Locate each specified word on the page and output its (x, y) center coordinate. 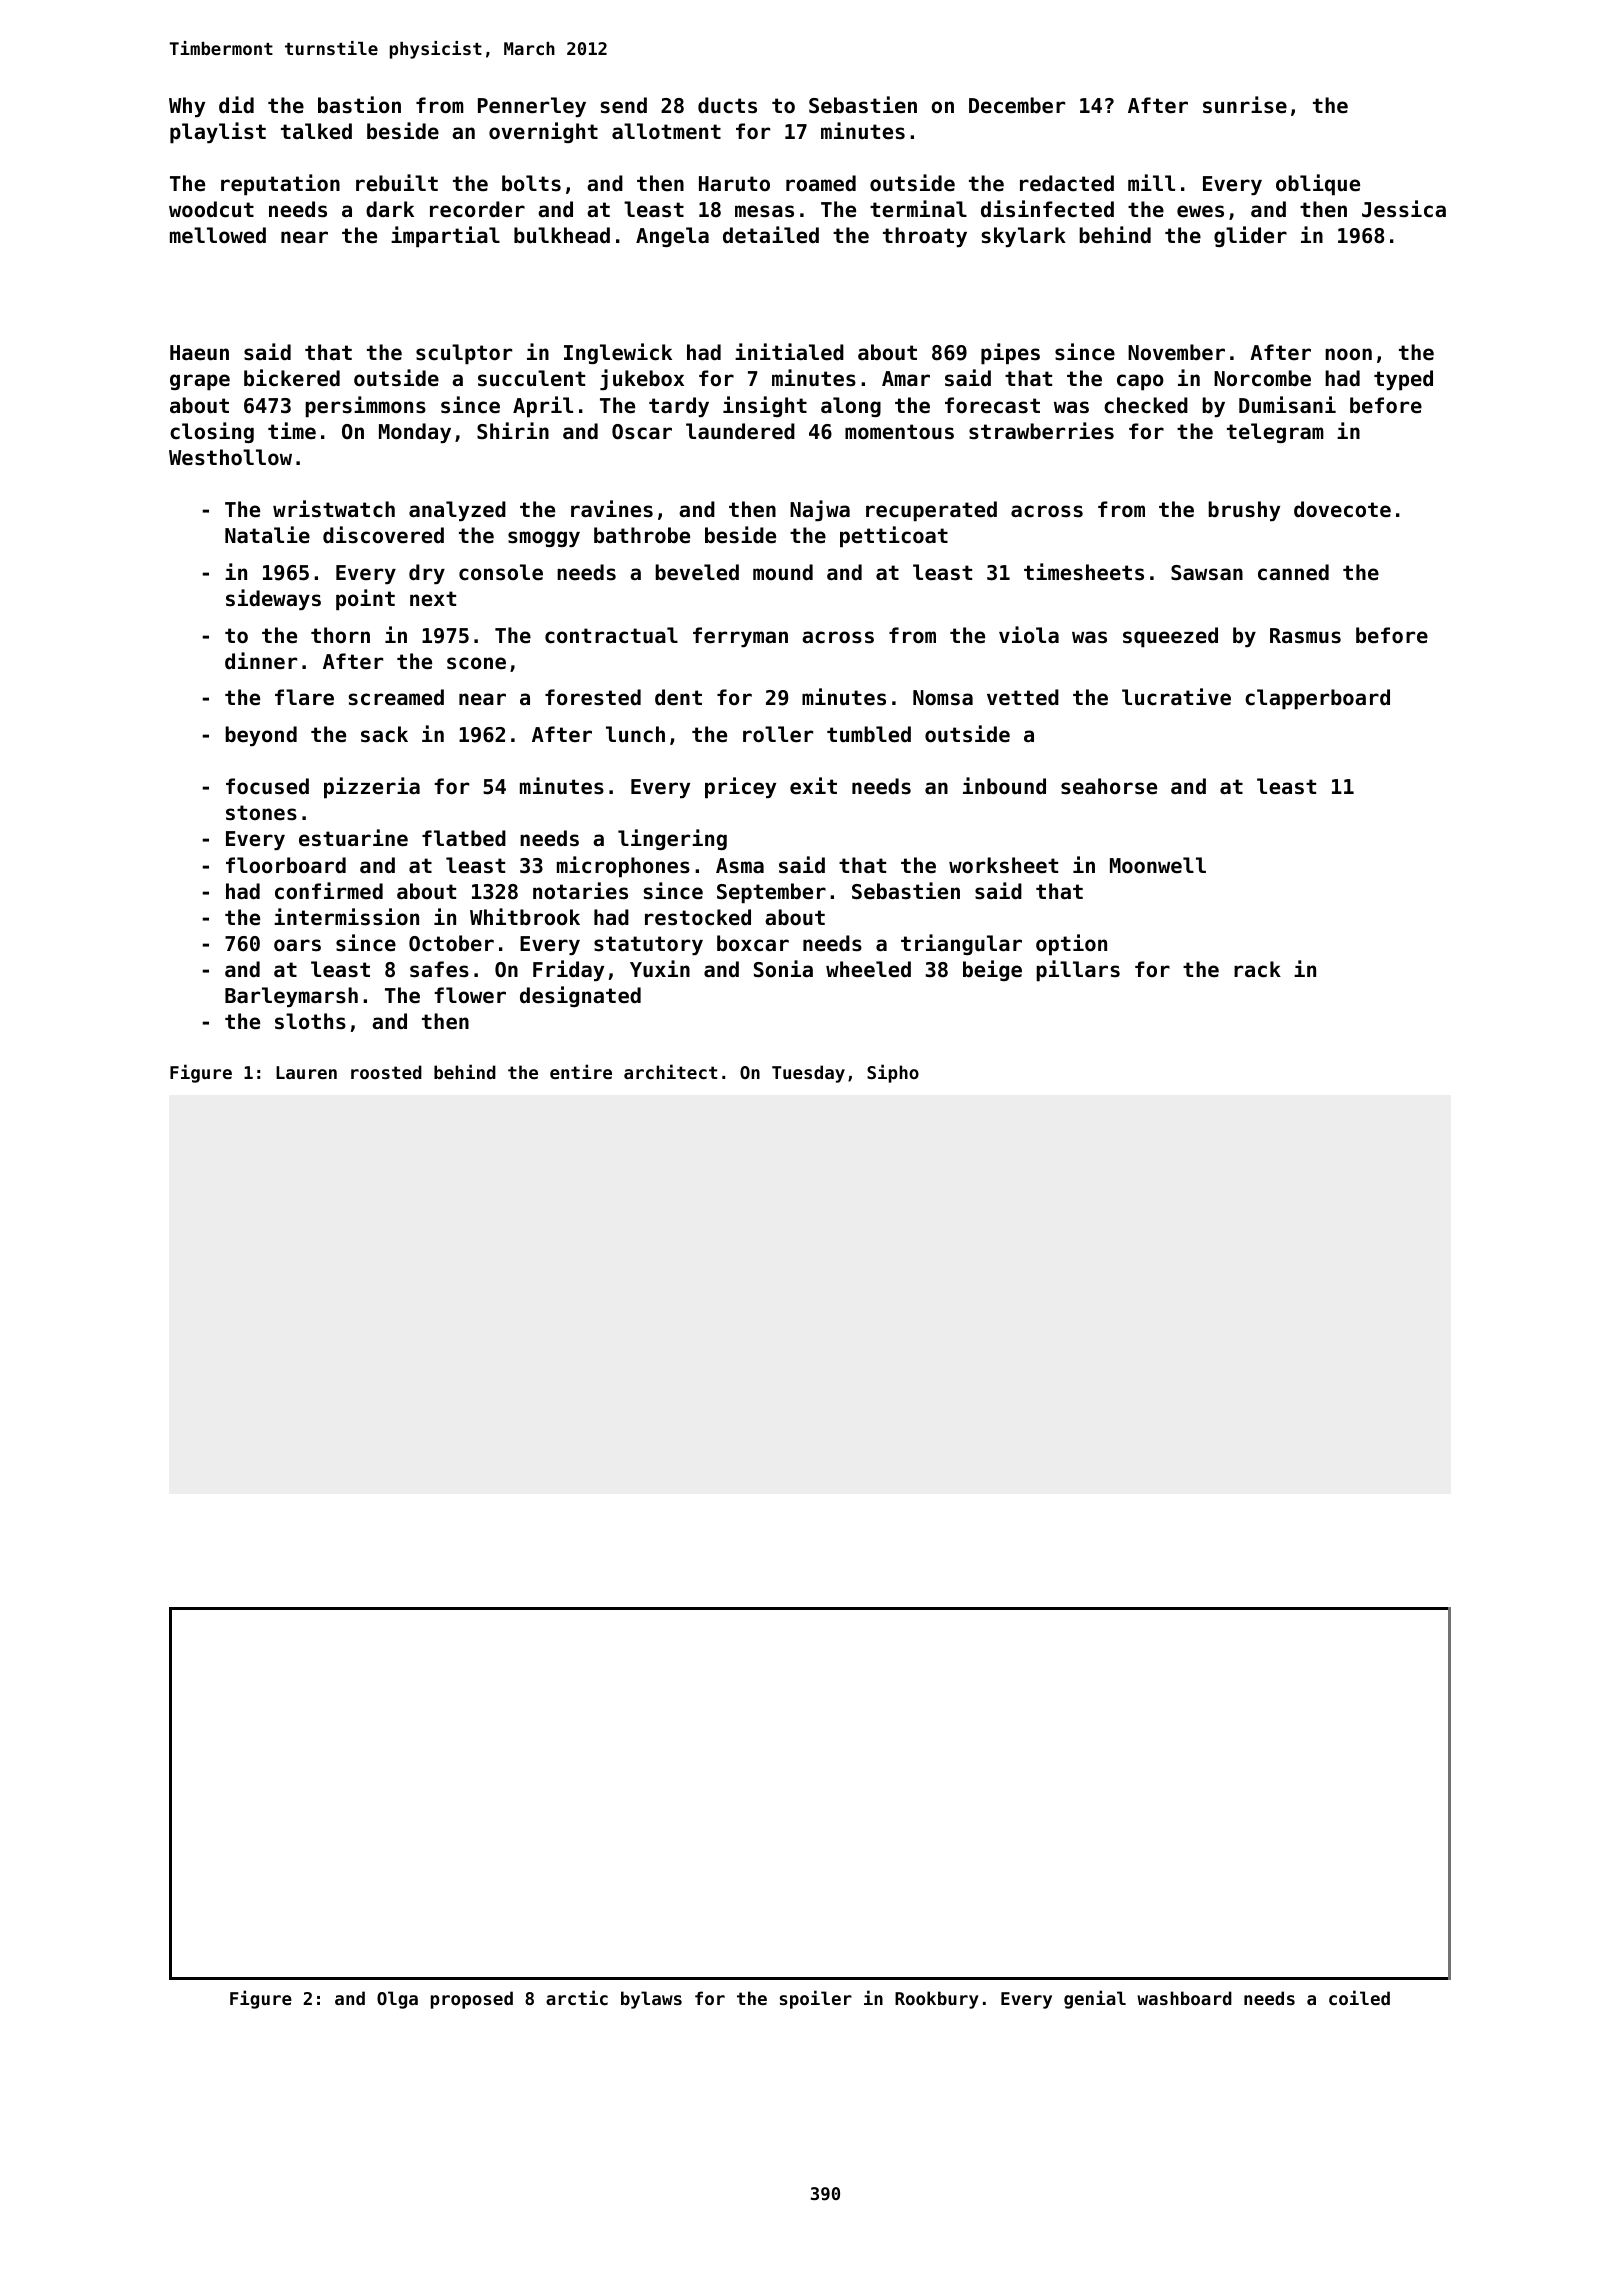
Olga (397, 2000)
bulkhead (562, 235)
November (1176, 352)
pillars (1078, 971)
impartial (445, 237)
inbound (1004, 786)
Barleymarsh (291, 997)
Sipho (893, 1073)
